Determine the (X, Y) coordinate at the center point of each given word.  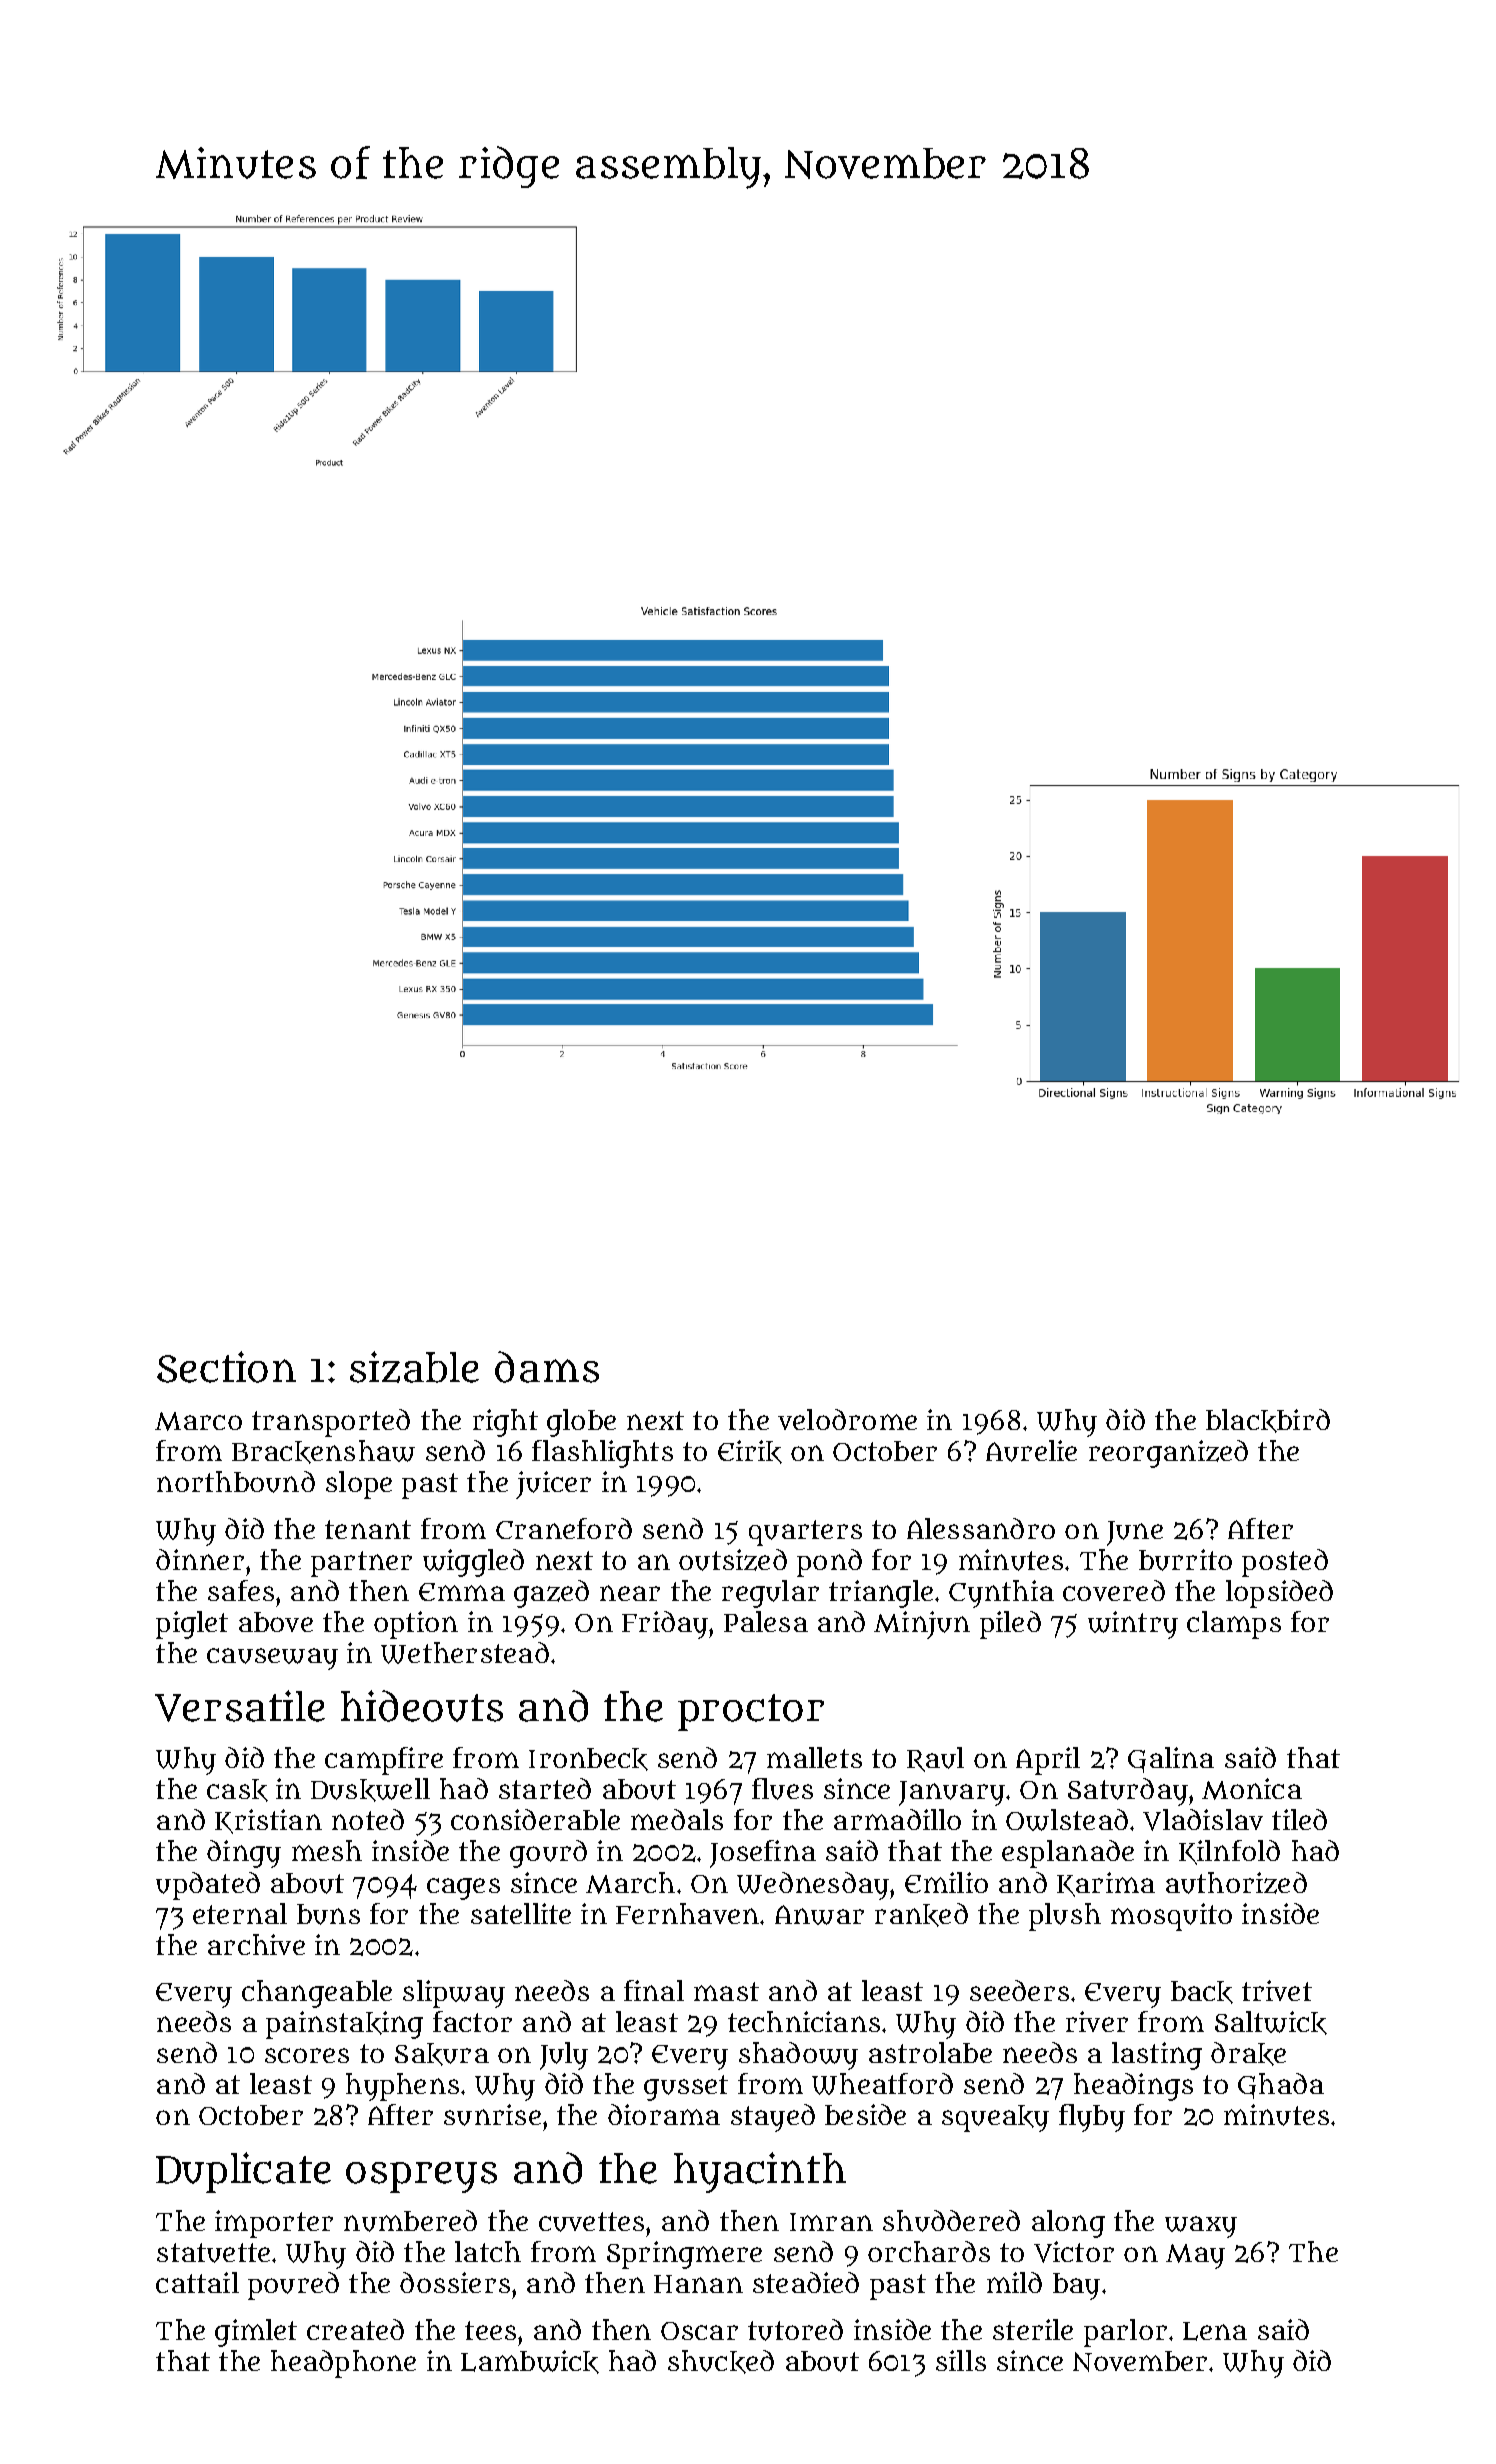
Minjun (922, 1625)
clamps (1234, 1625)
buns (328, 1914)
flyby (1092, 2118)
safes (241, 1590)
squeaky (995, 2118)
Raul (935, 1759)
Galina (1171, 1760)
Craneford (564, 1528)
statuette (213, 2253)
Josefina (763, 1854)
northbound (236, 1482)
